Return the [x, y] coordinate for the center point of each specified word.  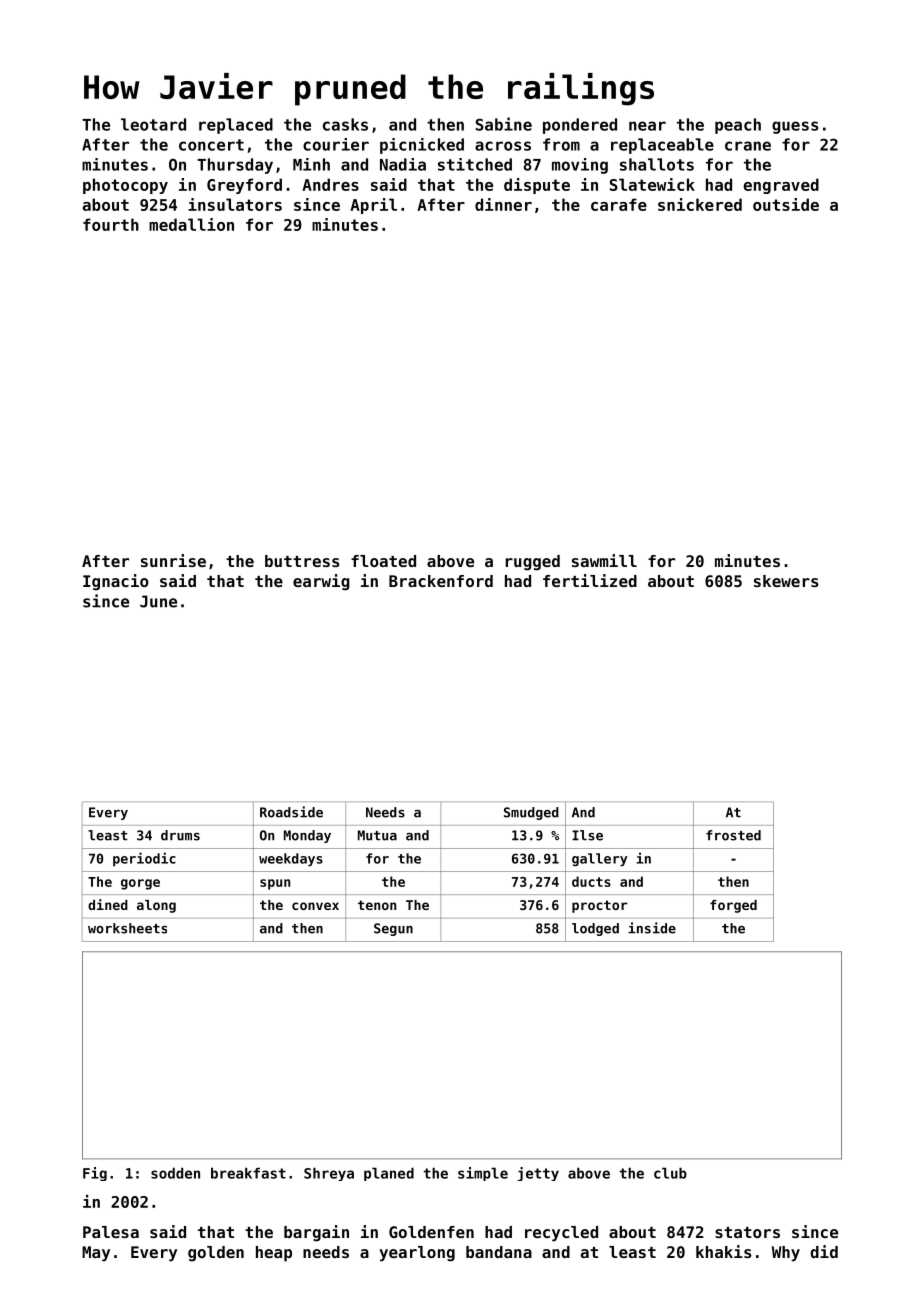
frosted [733, 835]
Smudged [531, 813]
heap [274, 1254]
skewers [786, 581]
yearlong [417, 1254]
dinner [503, 204]
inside [652, 928]
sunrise [173, 560]
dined [108, 904]
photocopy [125, 186]
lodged [595, 929]
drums [180, 835]
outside [786, 204]
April [373, 206]
